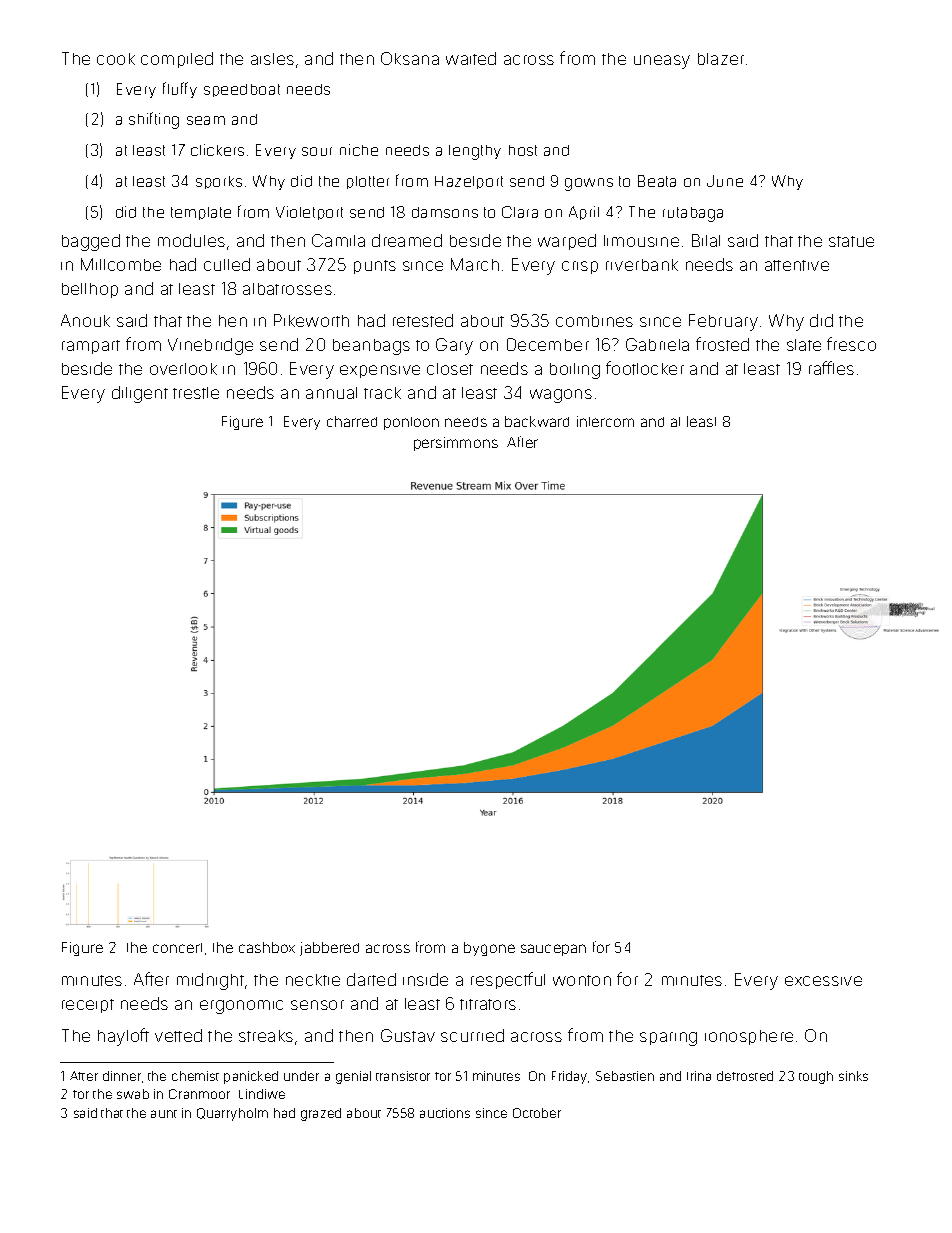 The image size is (952, 1233). I want to click on statue, so click(851, 241).
